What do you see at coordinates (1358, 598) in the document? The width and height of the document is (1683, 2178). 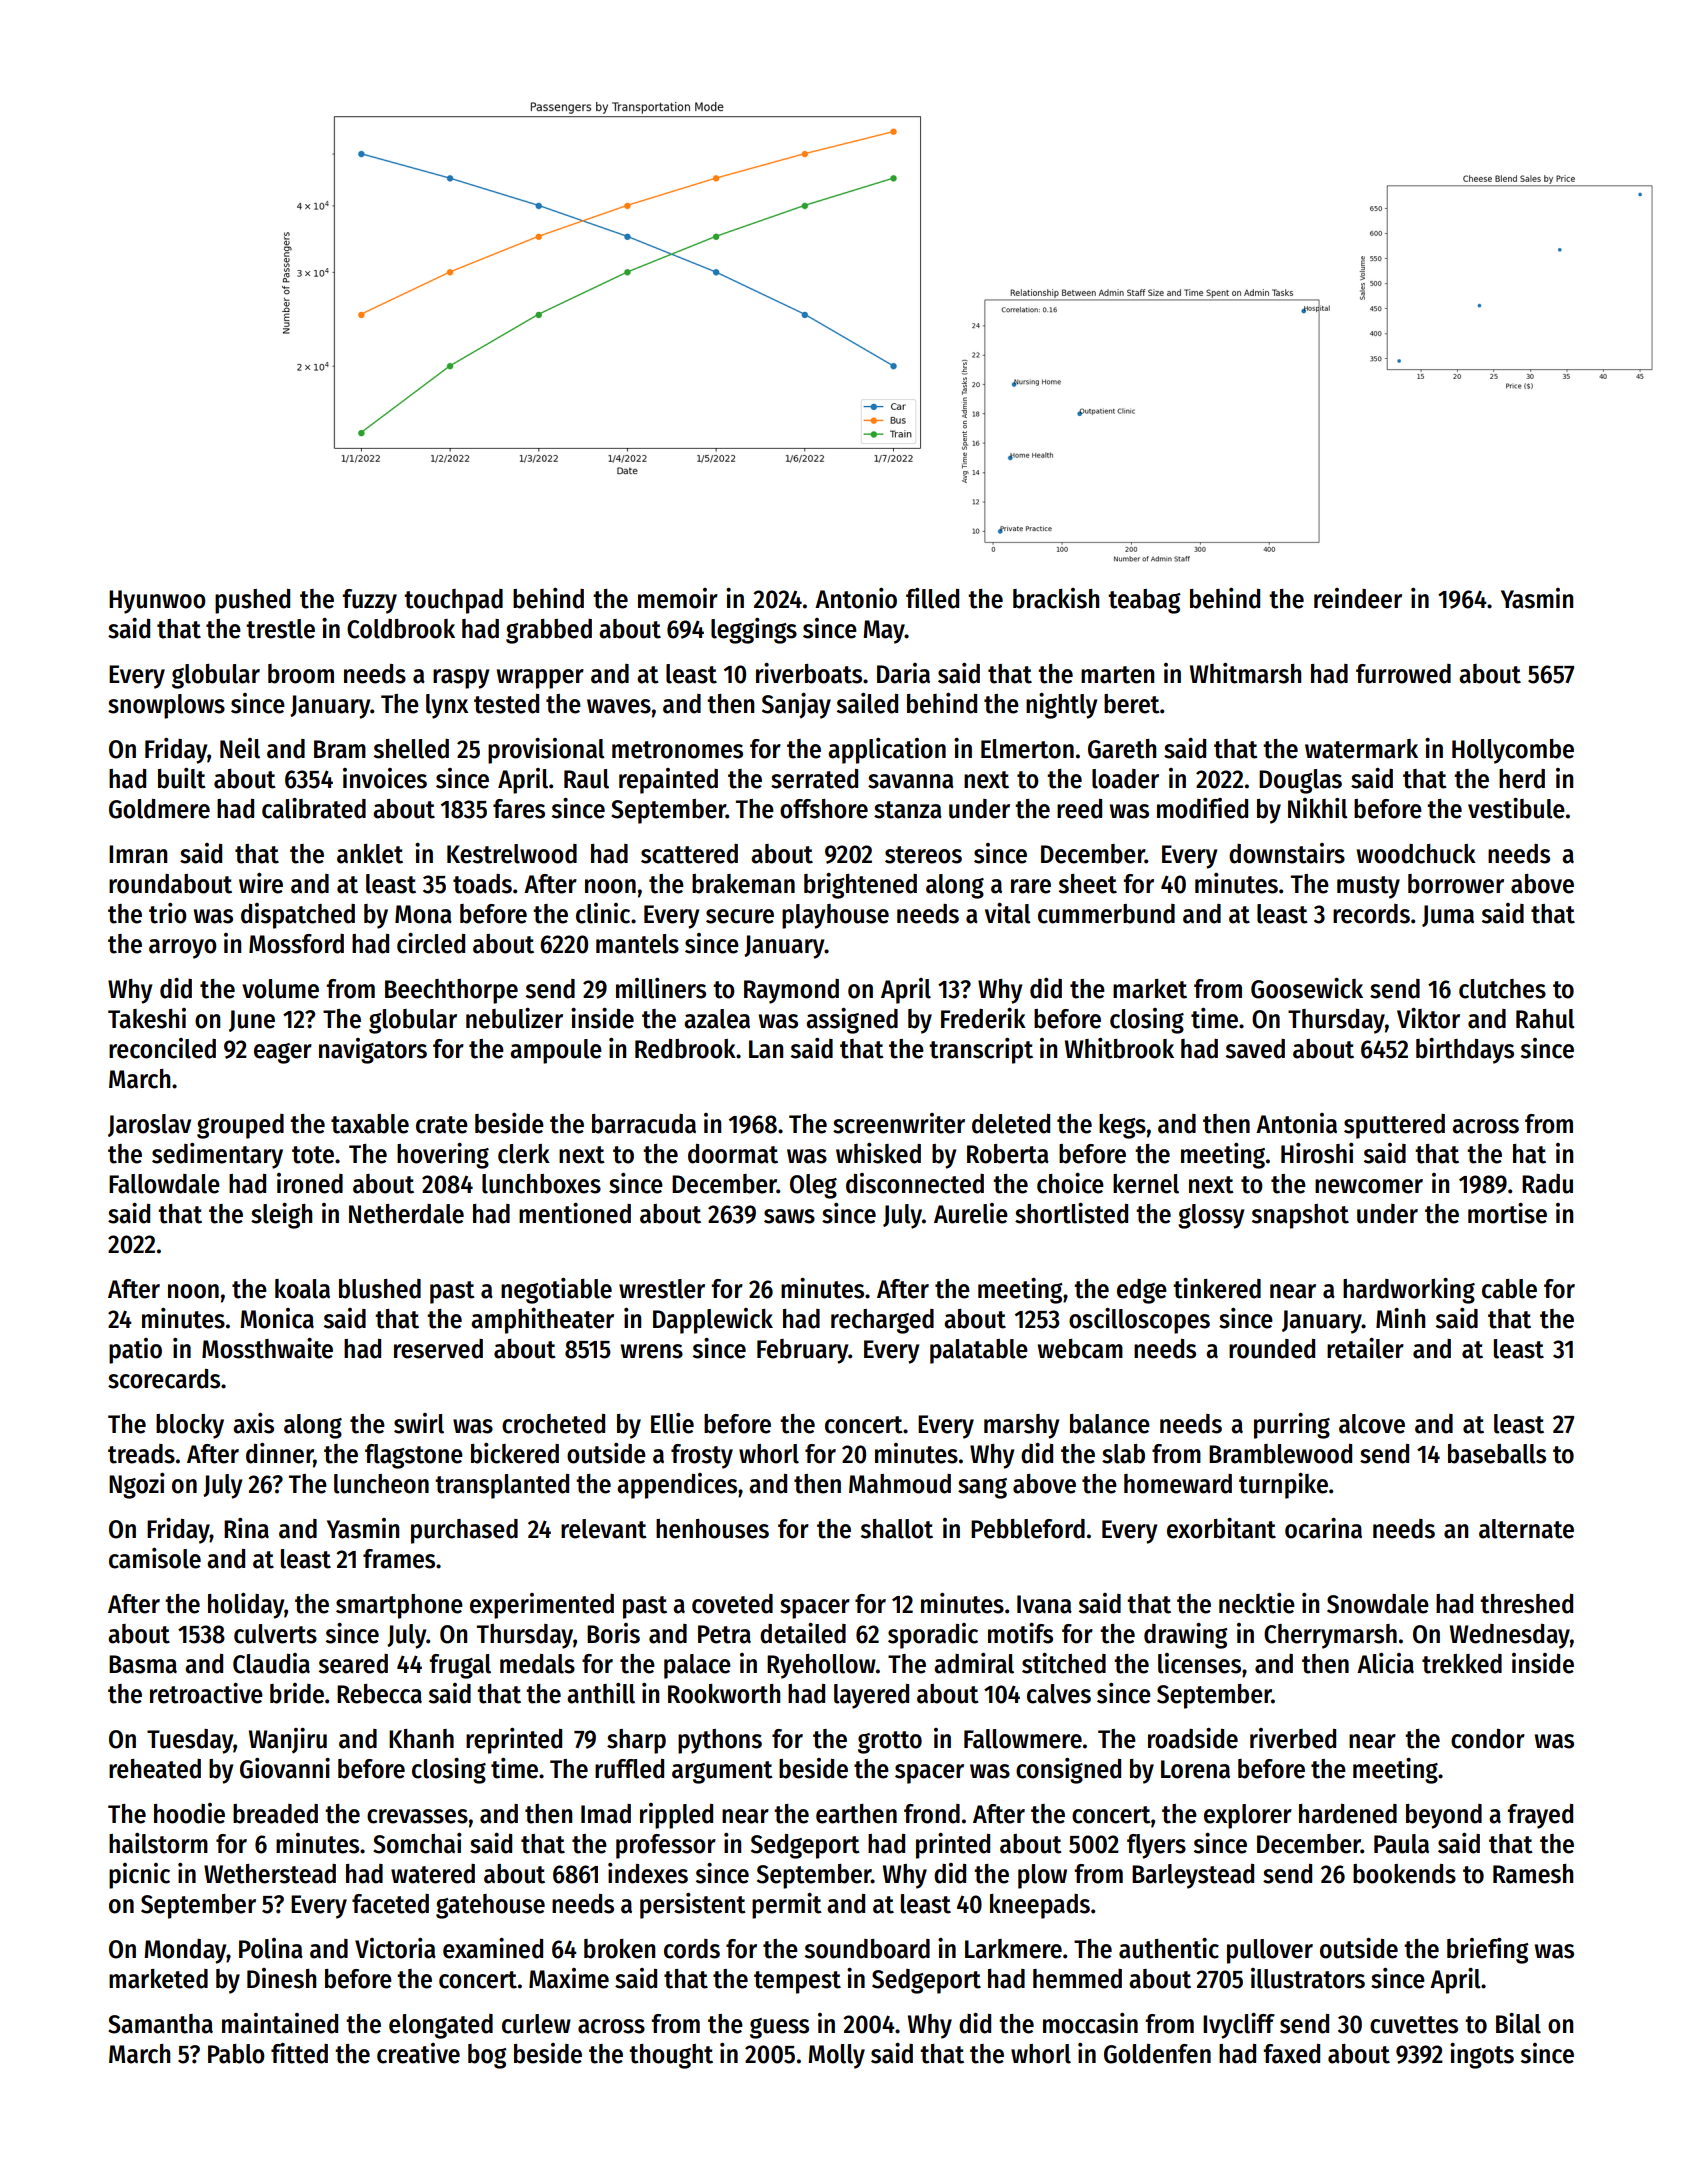 I see `reindeer` at bounding box center [1358, 598].
